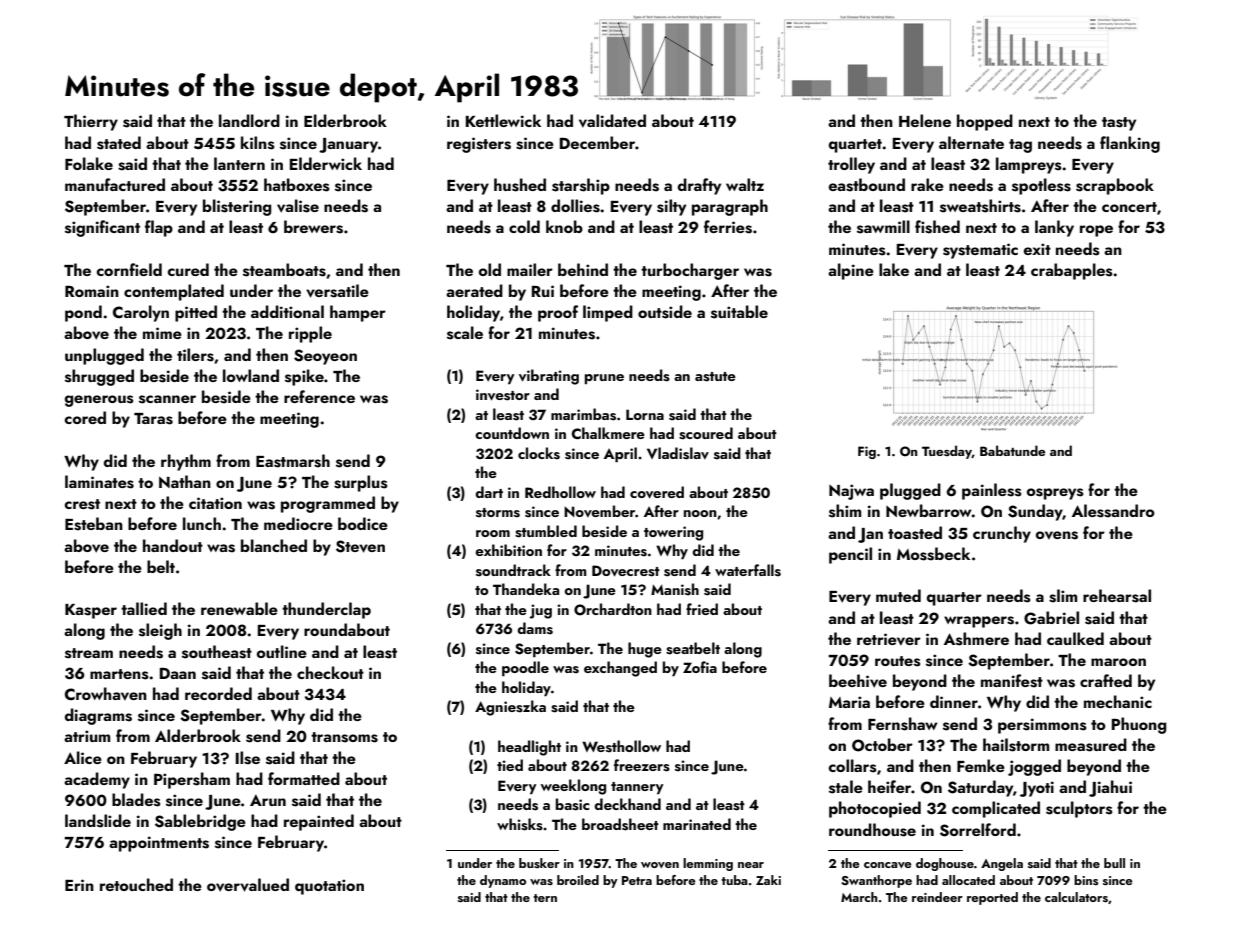 The width and height of the screenshot is (1233, 952). Describe the element at coordinates (1002, 864) in the screenshot. I see `Angela` at that location.
